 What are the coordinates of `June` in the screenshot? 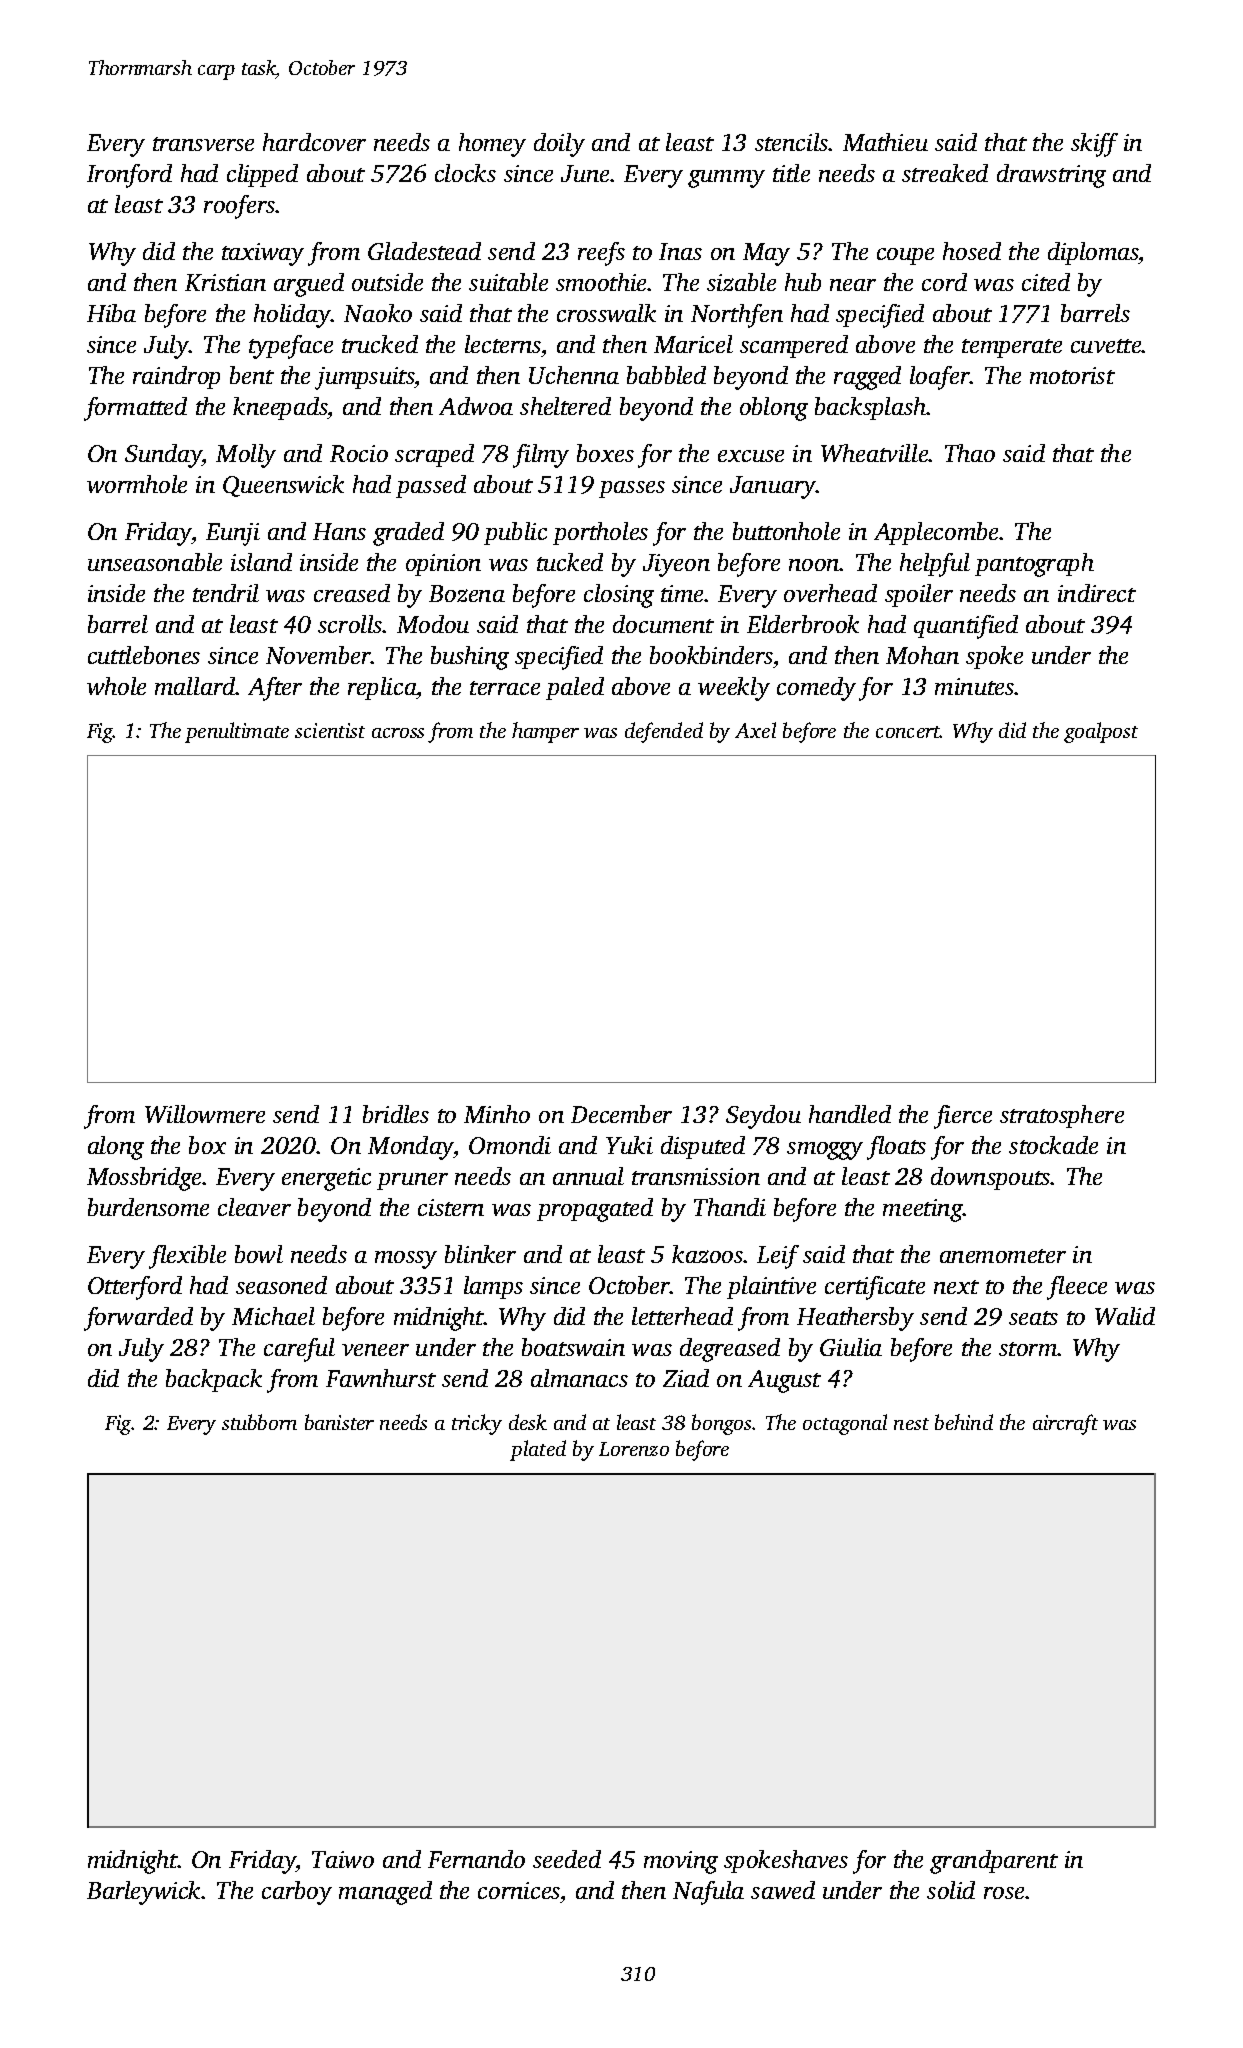 It's located at (586, 173).
